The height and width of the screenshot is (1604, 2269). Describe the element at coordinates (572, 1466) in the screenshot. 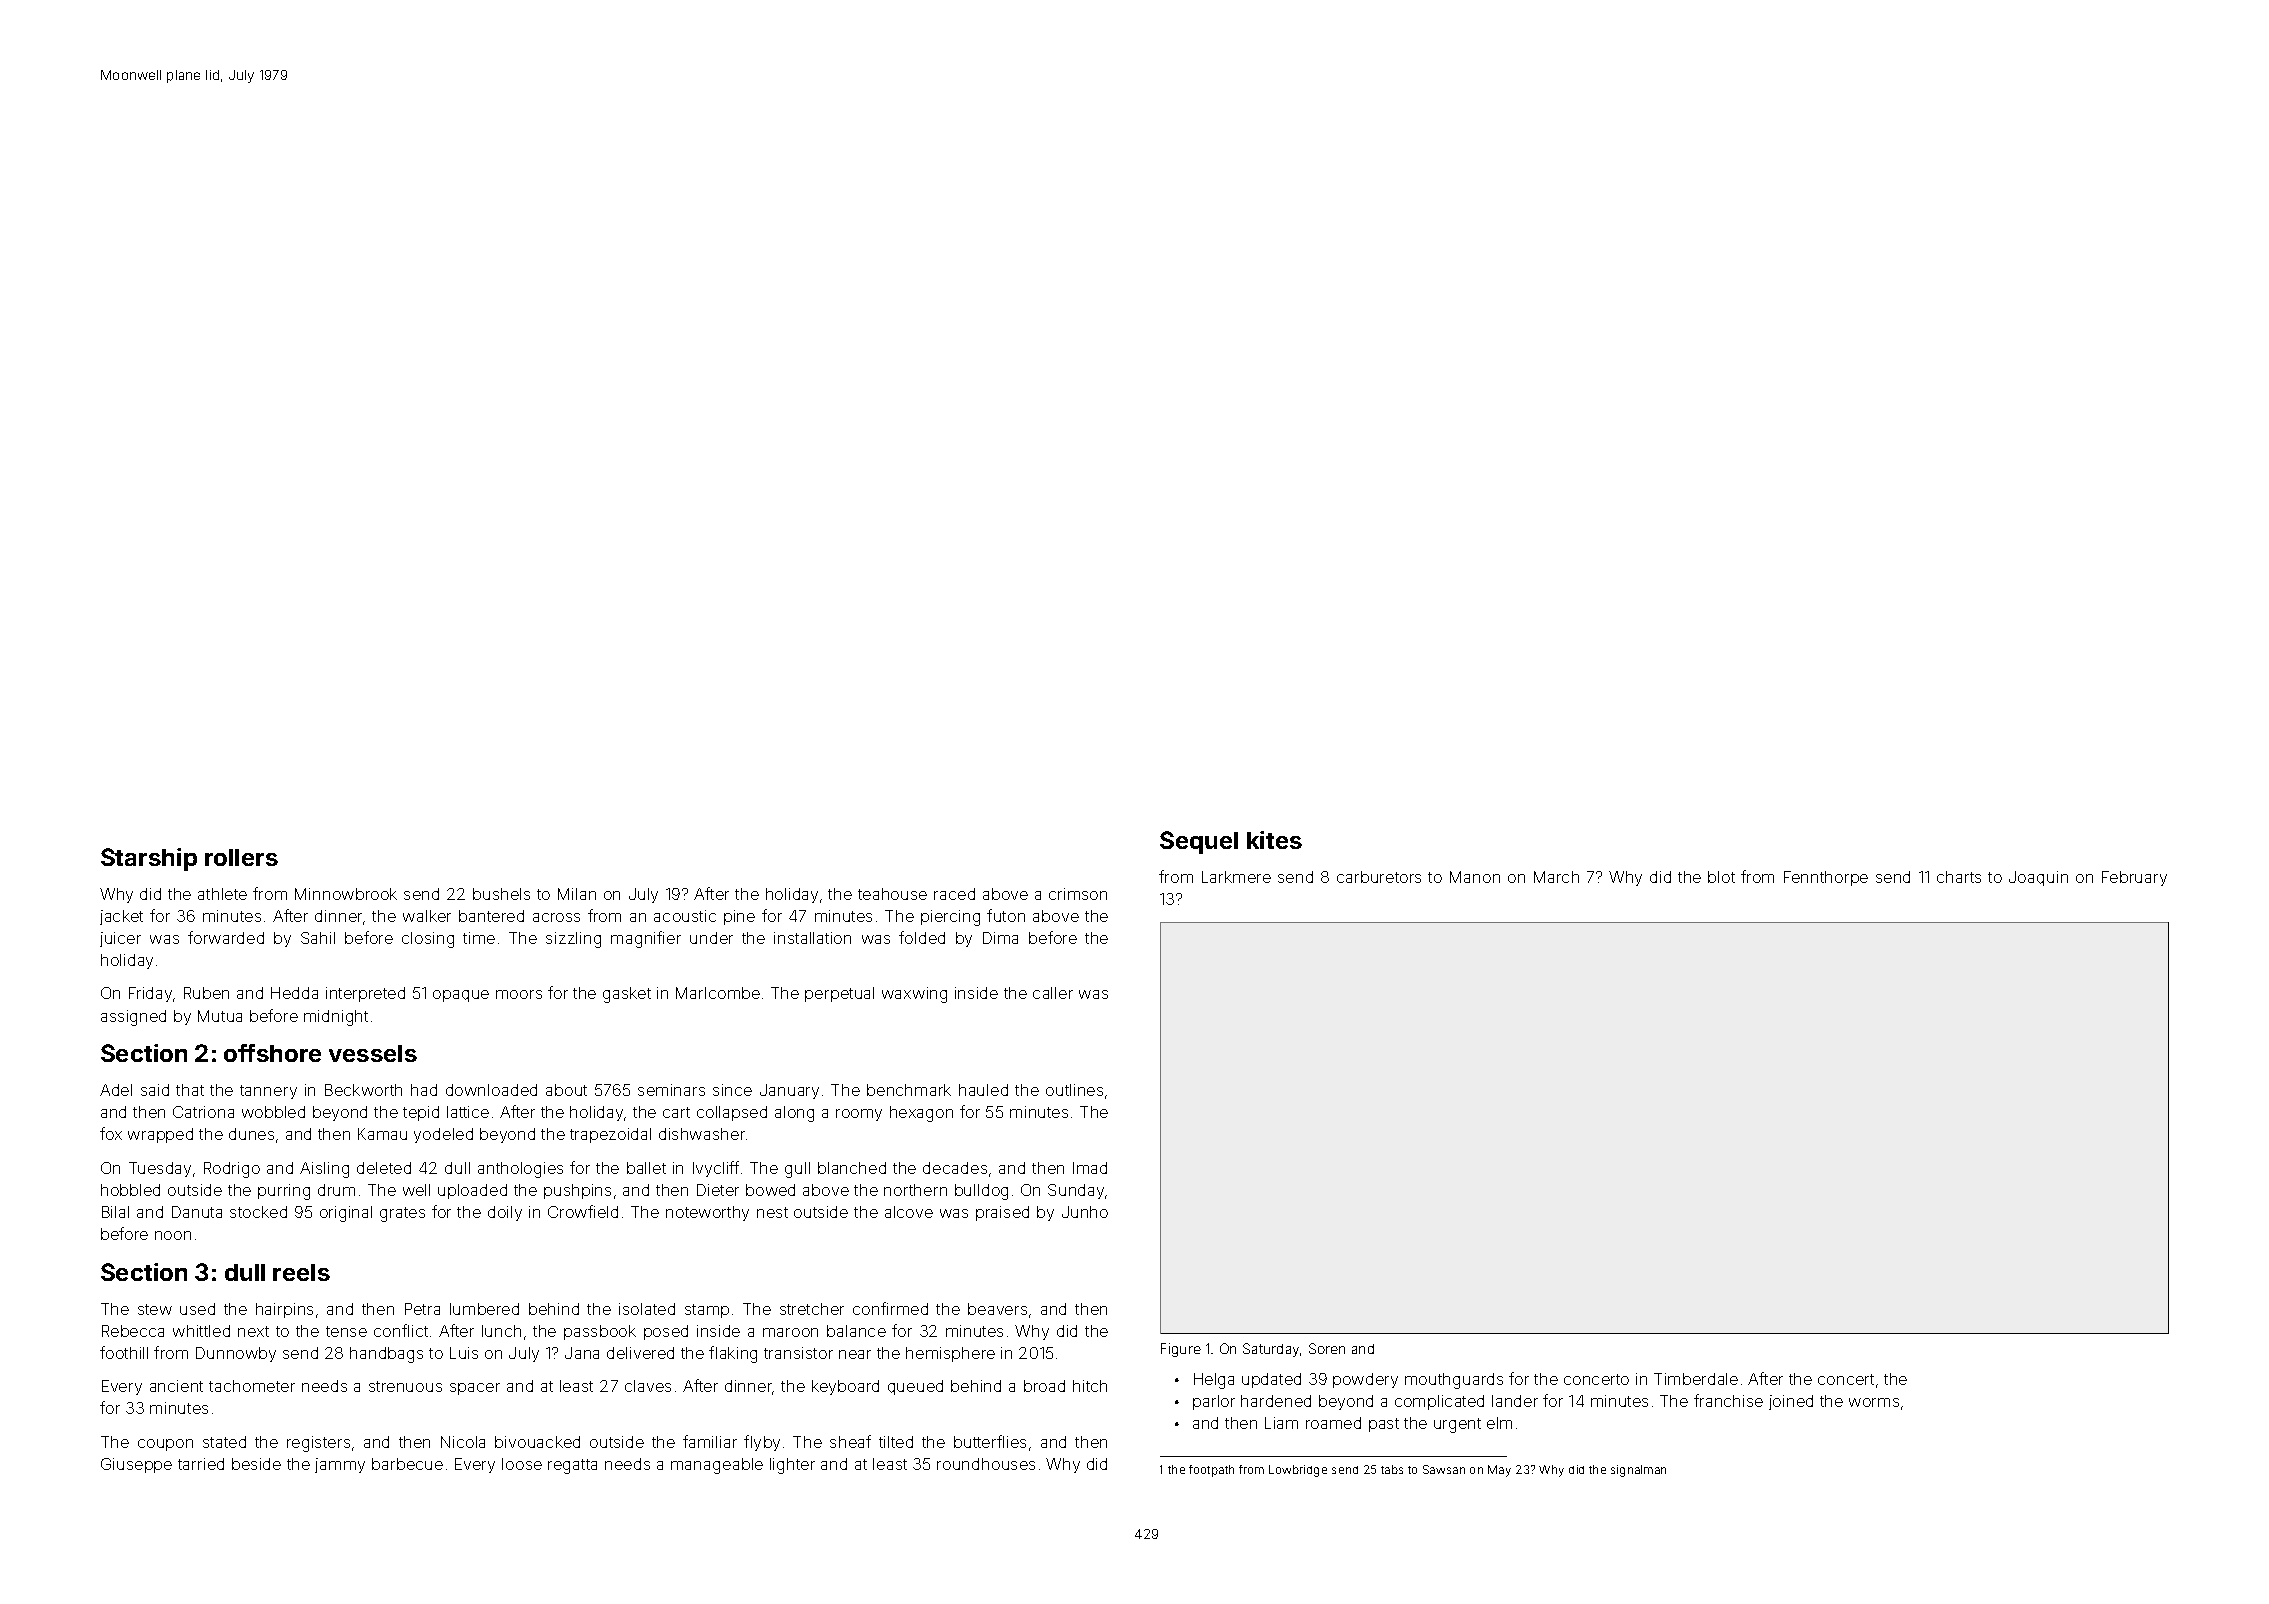

I see `regatta` at that location.
